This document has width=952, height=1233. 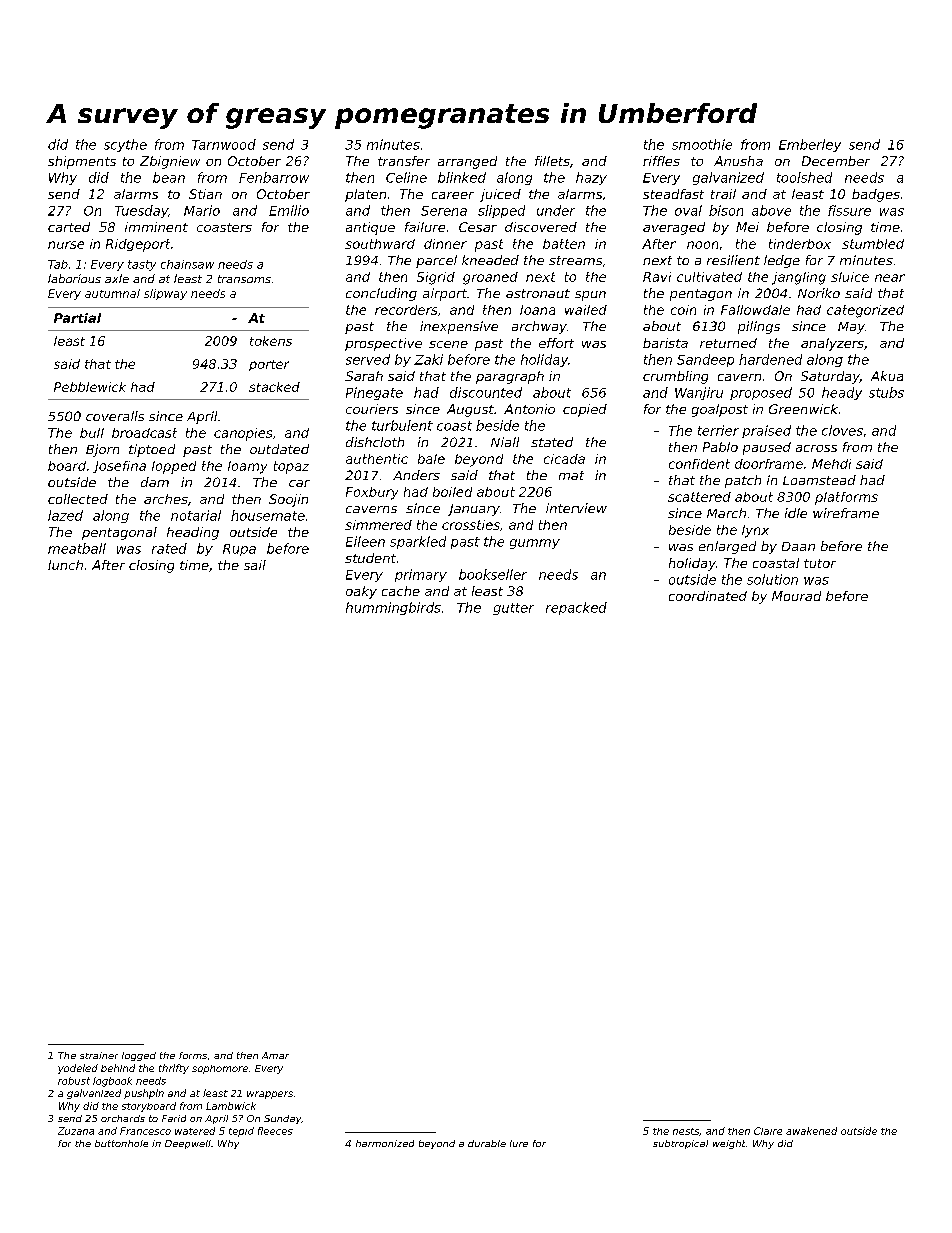 I want to click on wailed, so click(x=586, y=310).
